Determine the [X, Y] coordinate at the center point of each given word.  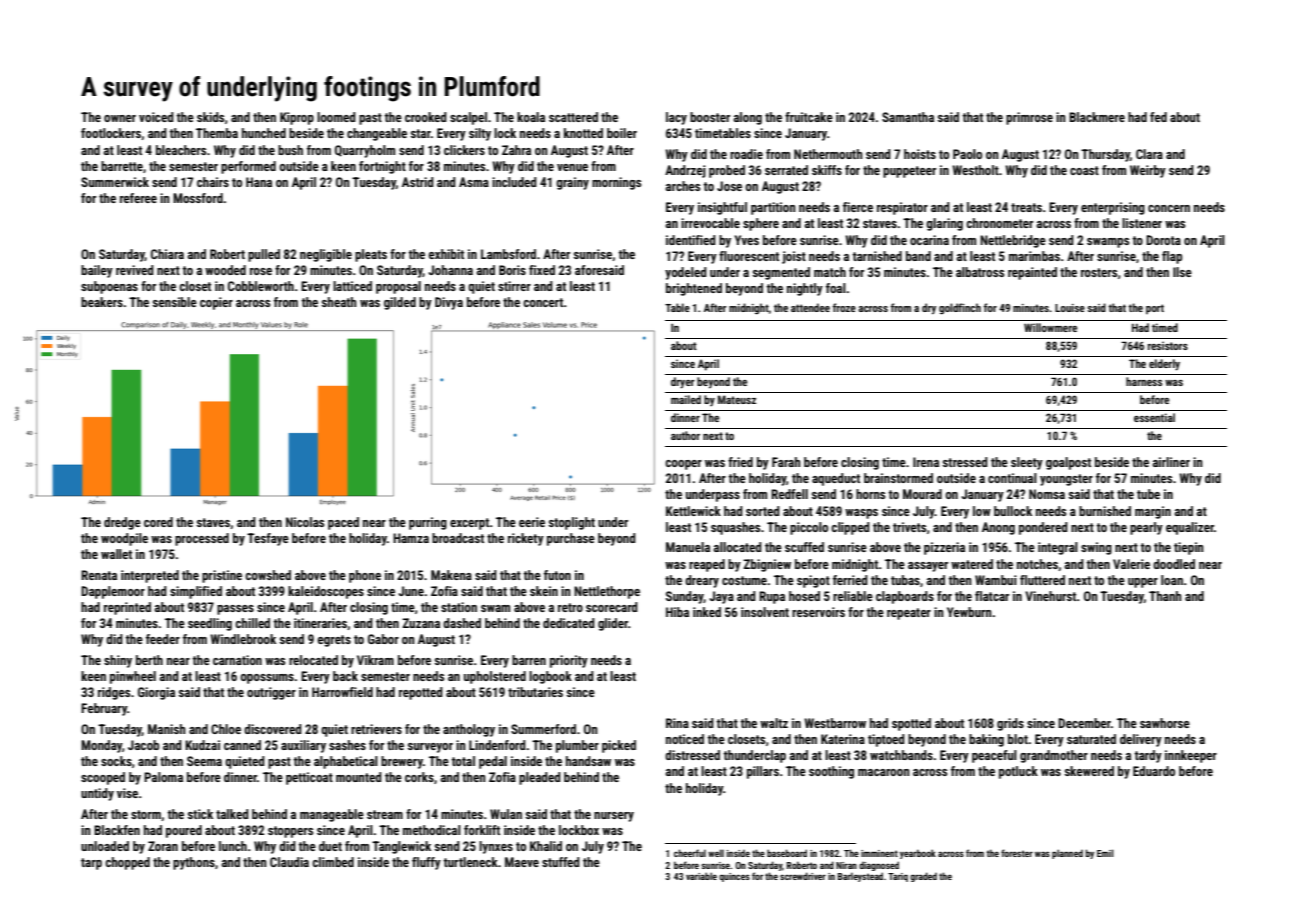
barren [529, 660]
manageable [332, 815]
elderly [1164, 365]
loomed [336, 117]
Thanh [1165, 596]
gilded [400, 303]
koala [531, 117]
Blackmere [1097, 117]
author [685, 435]
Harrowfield [342, 692]
